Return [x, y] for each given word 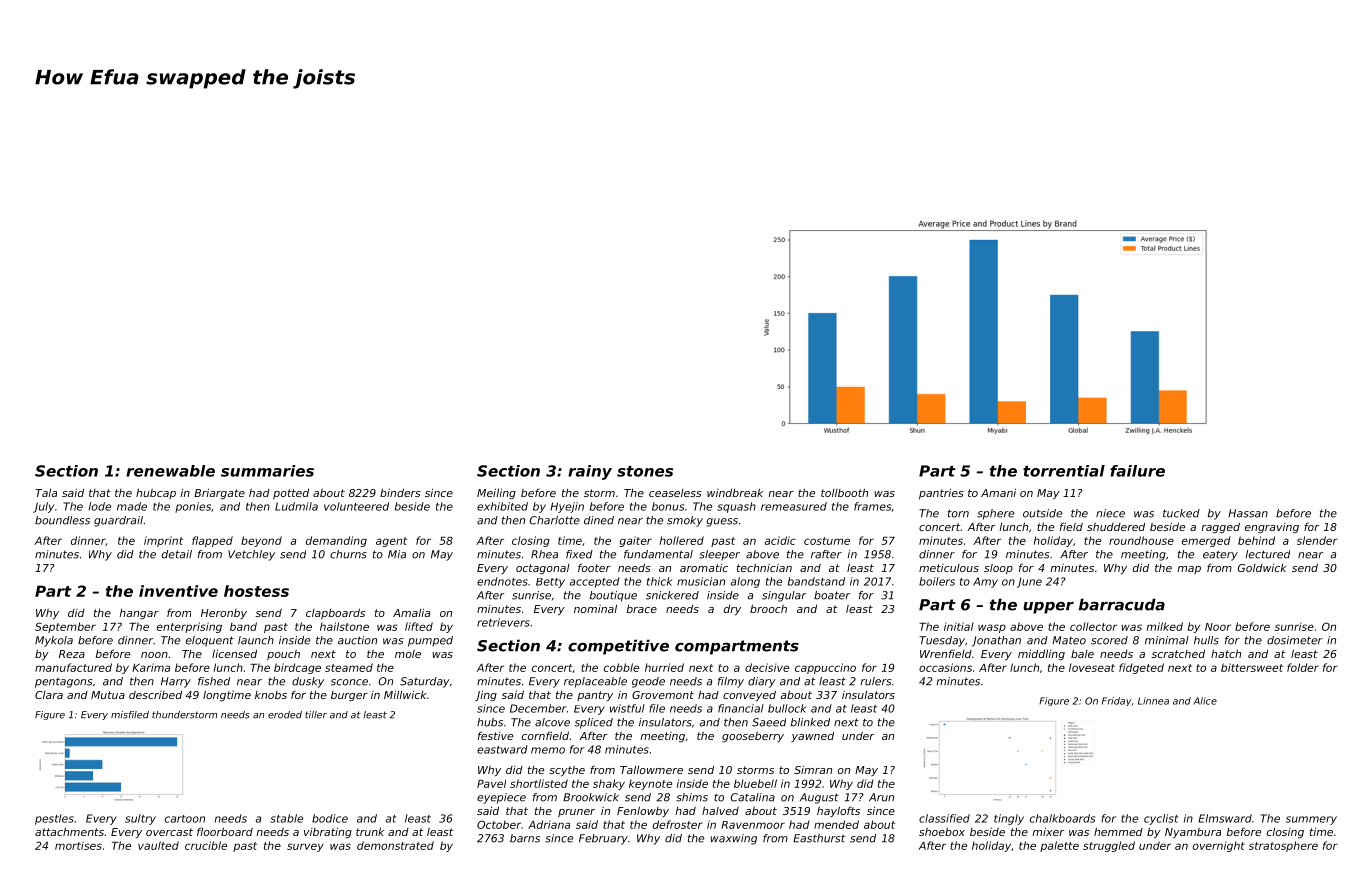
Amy [985, 582]
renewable [170, 471]
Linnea [1153, 701]
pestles [54, 819]
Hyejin [567, 507]
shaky [609, 784]
